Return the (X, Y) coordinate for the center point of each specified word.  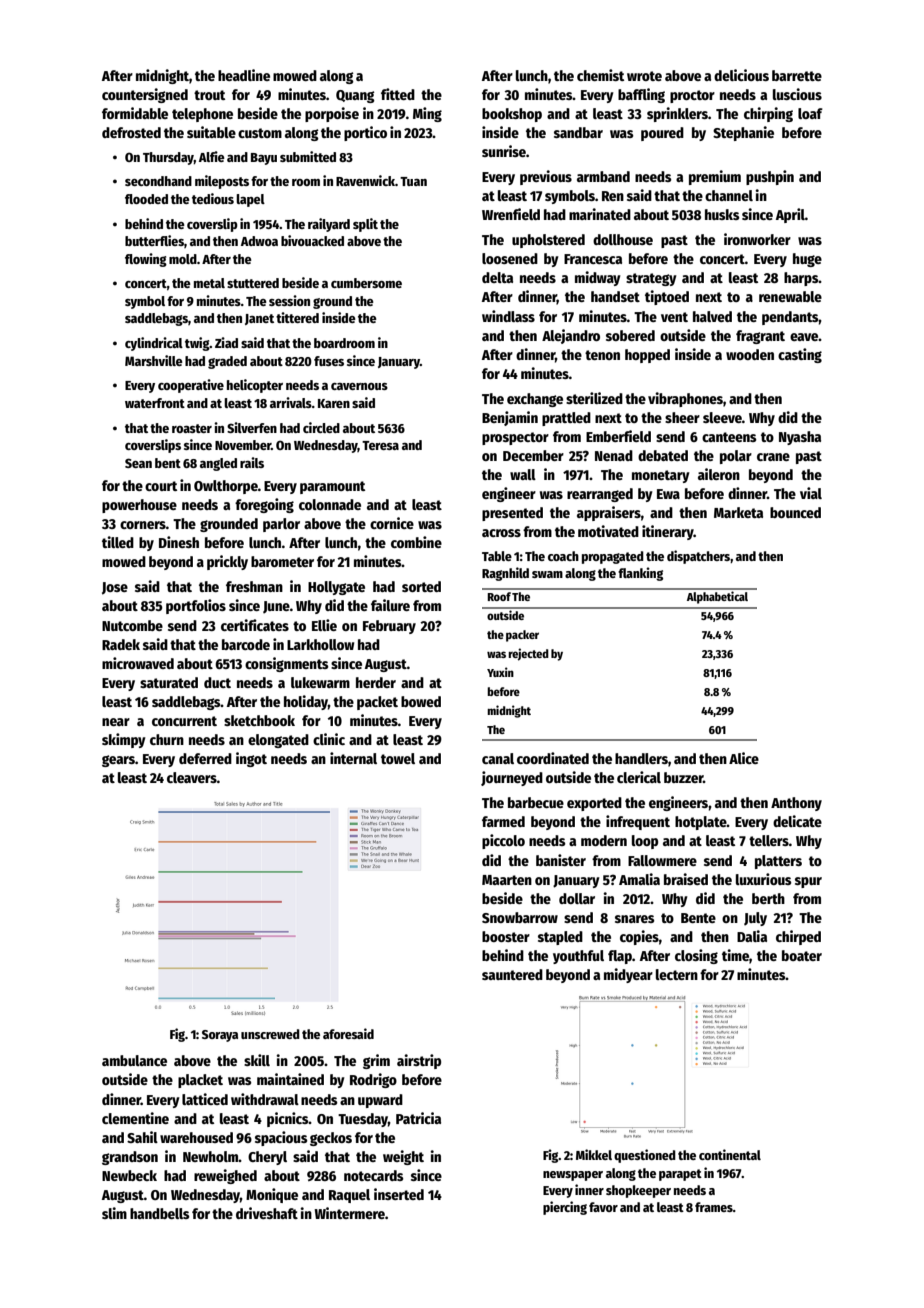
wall (523, 474)
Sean (138, 463)
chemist (600, 75)
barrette (797, 75)
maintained (290, 1079)
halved (712, 316)
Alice (744, 758)
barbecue (536, 802)
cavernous (359, 386)
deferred (205, 758)
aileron (719, 474)
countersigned (145, 95)
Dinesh (179, 542)
